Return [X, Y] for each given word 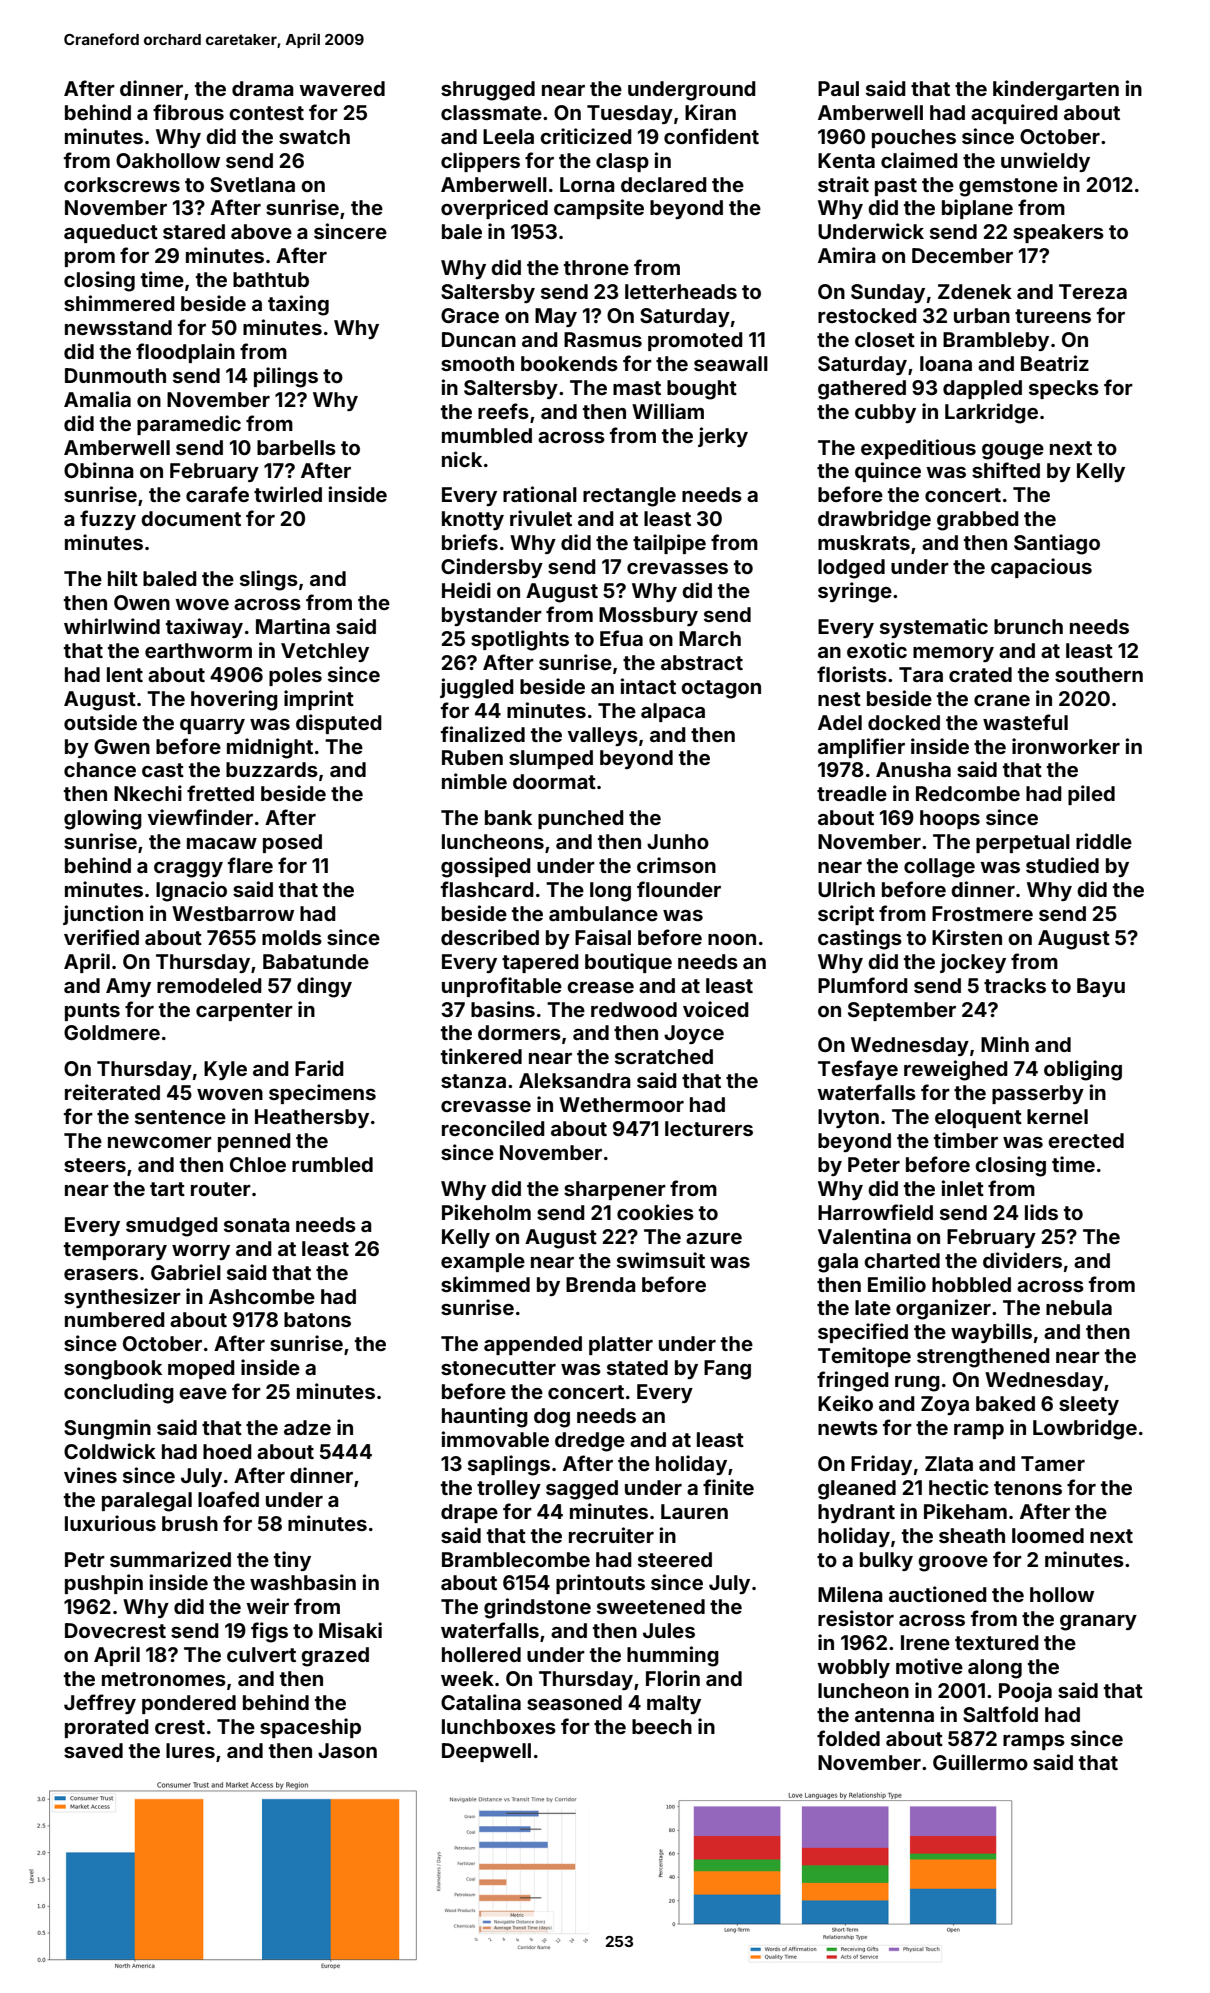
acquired [1014, 114]
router [221, 1189]
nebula [1079, 1307]
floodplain [185, 353]
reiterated [112, 1092]
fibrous [188, 112]
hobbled [971, 1284]
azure [714, 1238]
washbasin [303, 1582]
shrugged [488, 91]
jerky [723, 437]
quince [888, 472]
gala [838, 1263]
